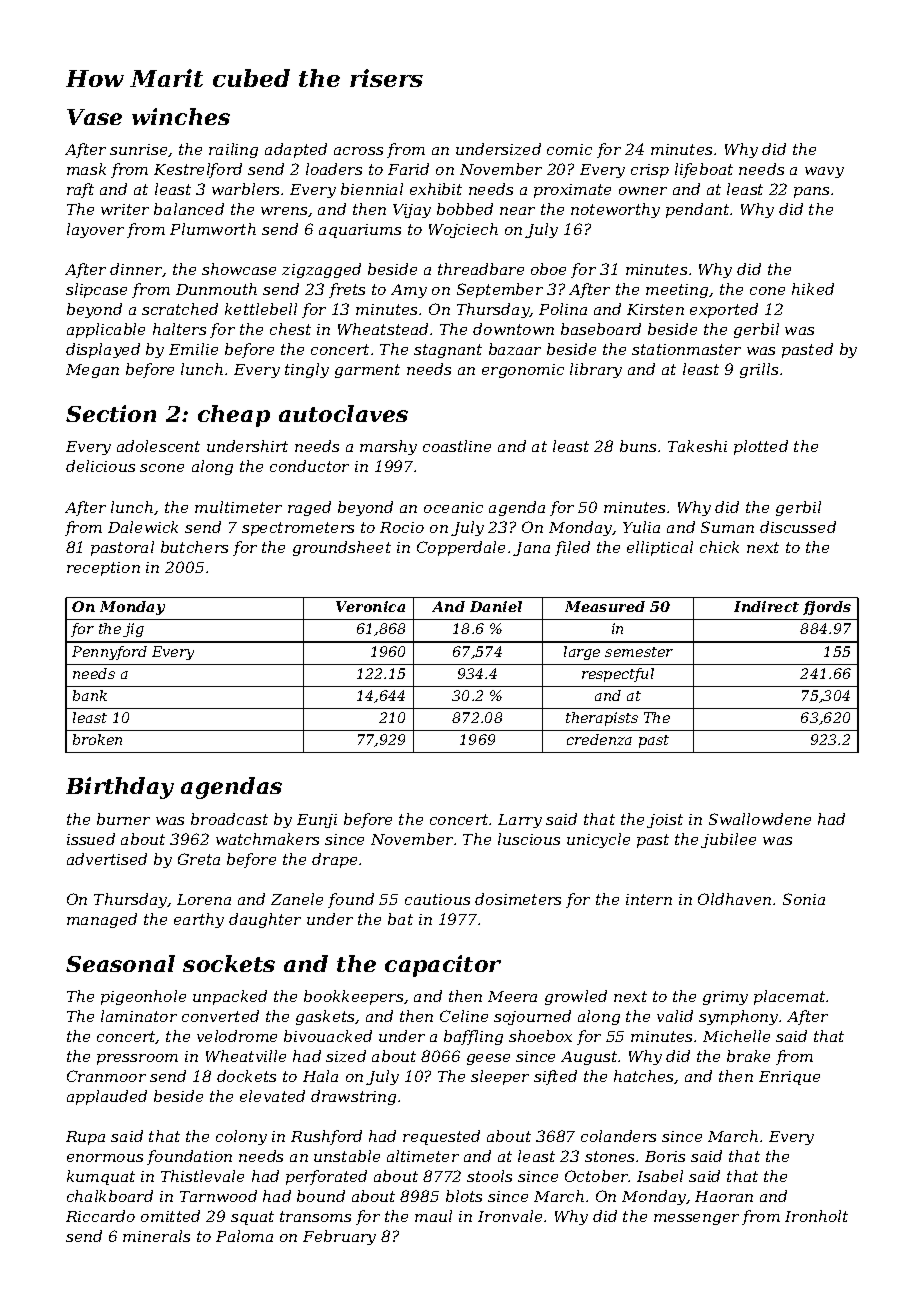 The width and height of the document is (924, 1308). Describe the element at coordinates (599, 739) in the document. I see `credenza` at that location.
